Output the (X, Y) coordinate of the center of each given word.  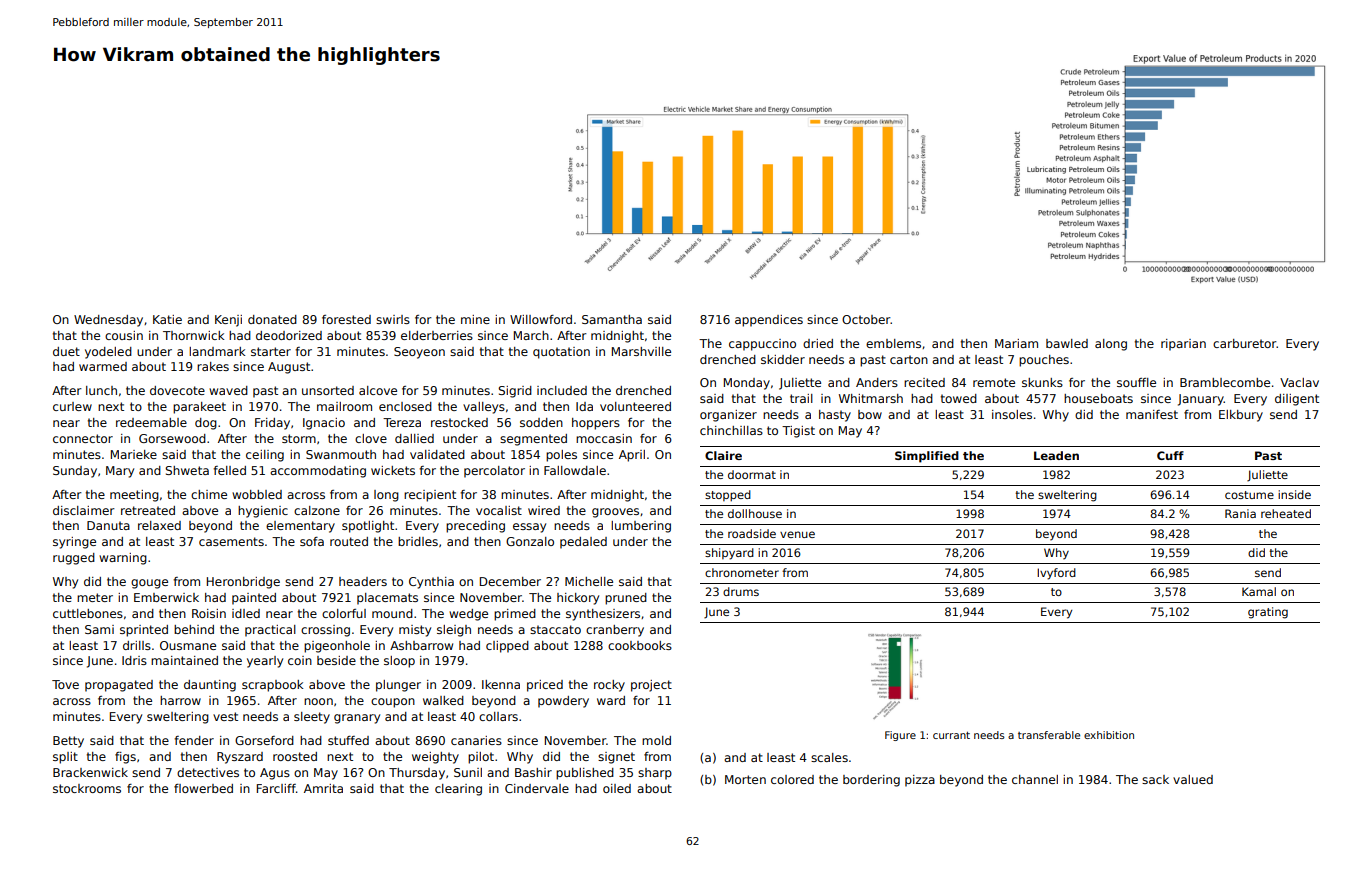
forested (346, 319)
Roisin (209, 613)
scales (829, 757)
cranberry (615, 631)
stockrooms (87, 788)
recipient (430, 496)
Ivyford (1056, 574)
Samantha (612, 319)
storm (299, 438)
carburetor (1245, 343)
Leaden (1056, 455)
